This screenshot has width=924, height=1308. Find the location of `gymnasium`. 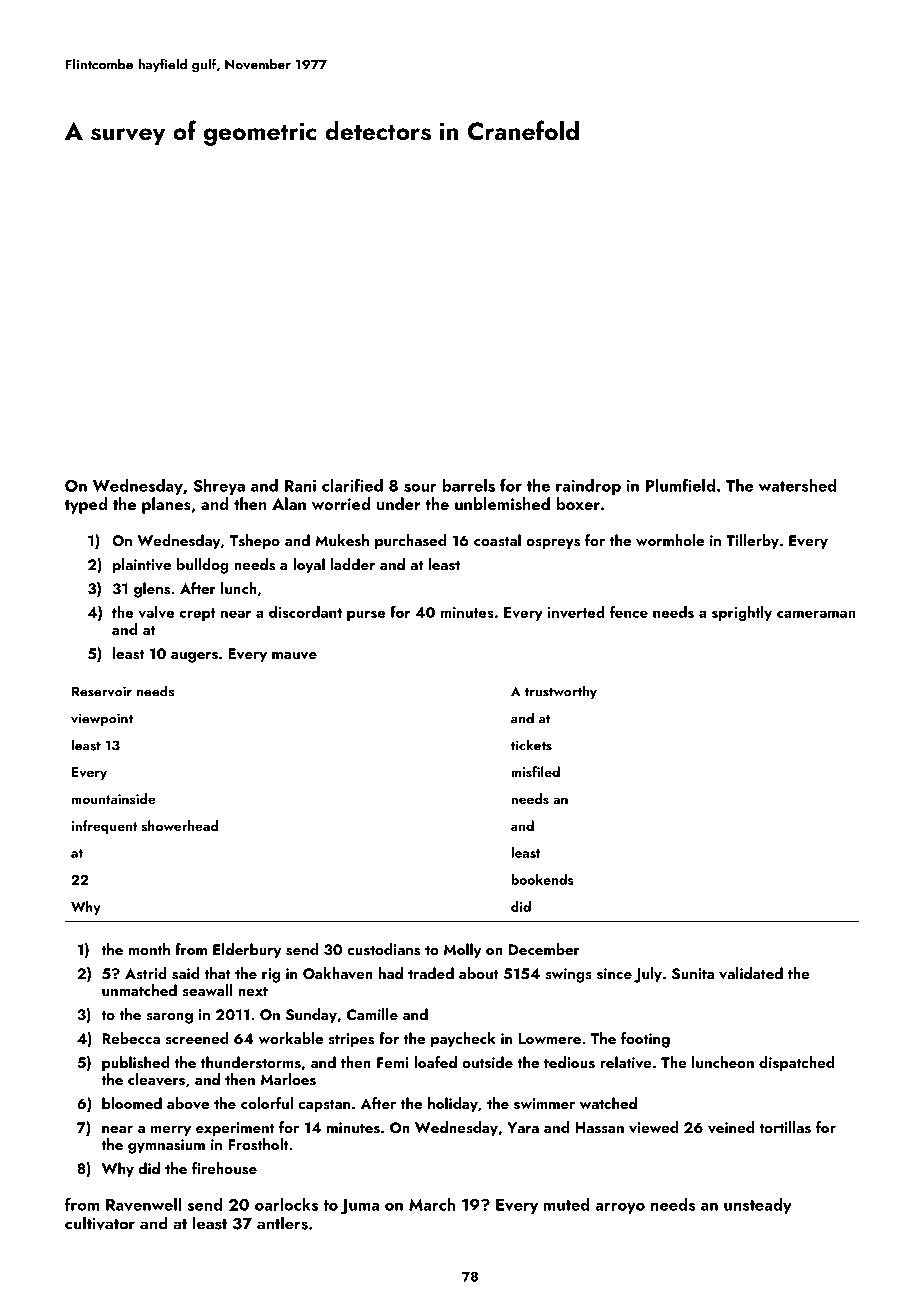

gymnasium is located at coordinates (166, 1146).
